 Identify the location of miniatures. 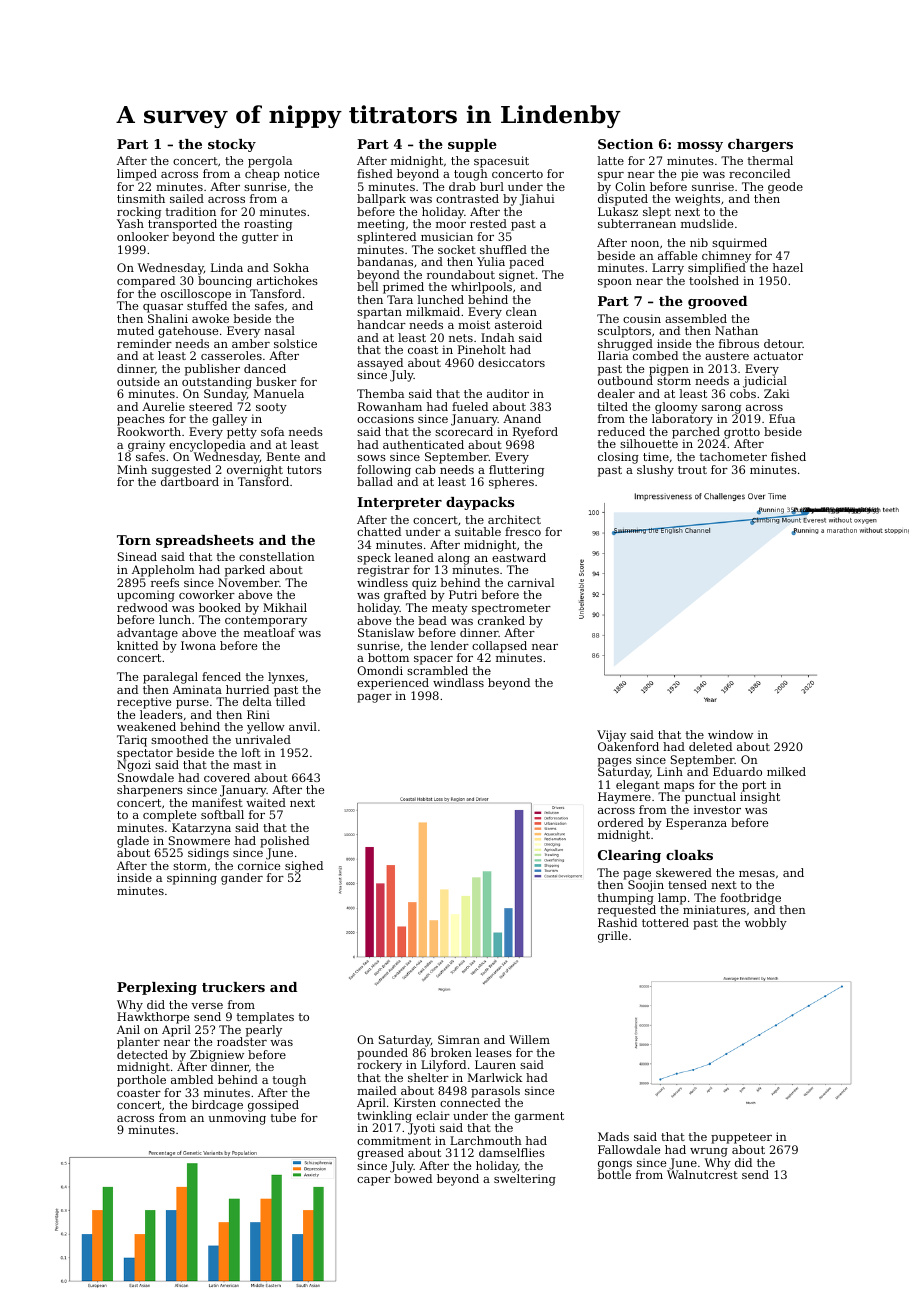
(714, 910).
